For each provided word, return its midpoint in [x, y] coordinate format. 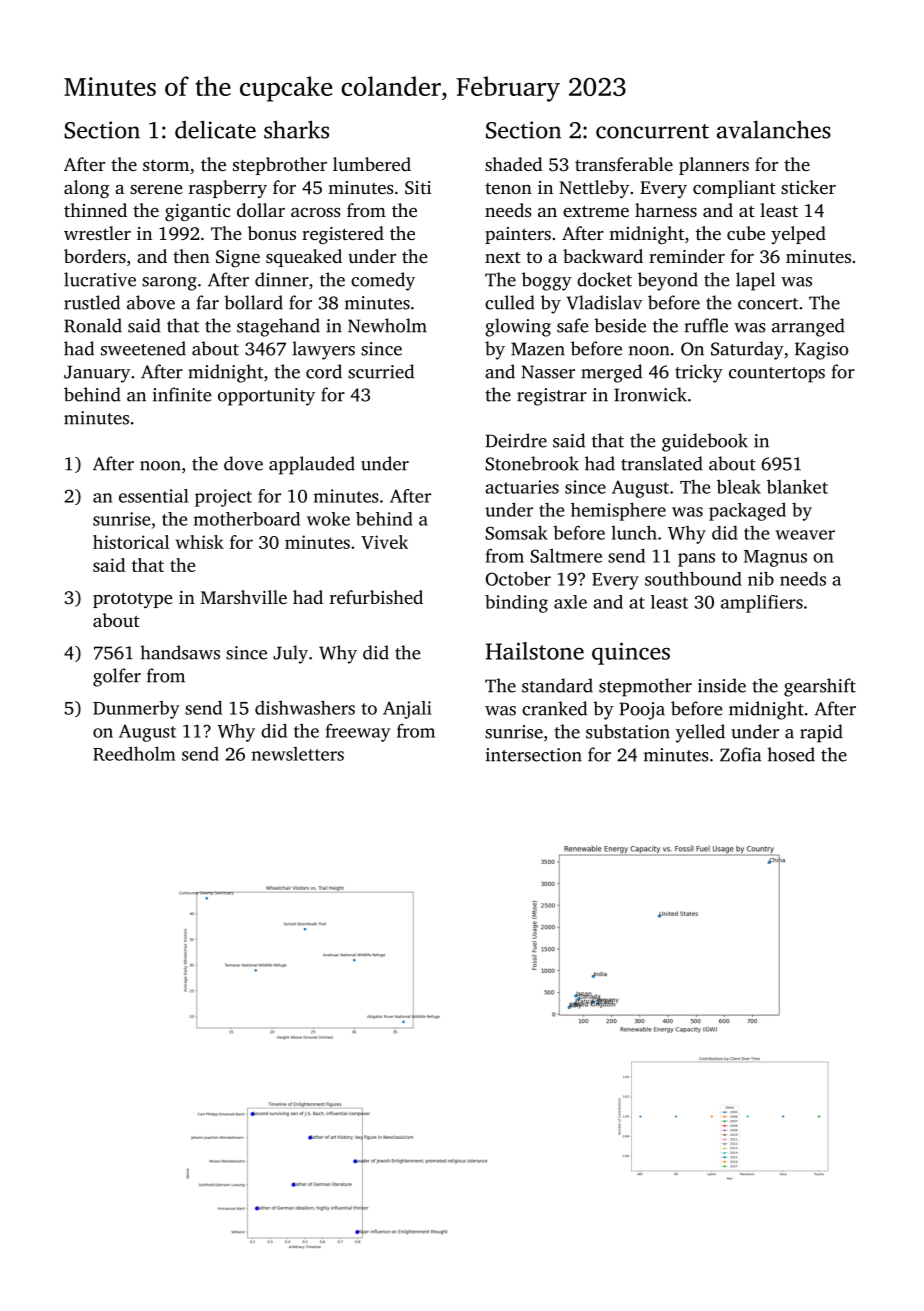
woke [328, 519]
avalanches [774, 130]
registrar [552, 397]
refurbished [376, 597]
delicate [215, 129]
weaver [805, 535]
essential [154, 496]
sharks [296, 129]
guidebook [705, 442]
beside [620, 325]
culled [510, 302]
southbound [693, 578]
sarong [169, 284]
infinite [182, 394]
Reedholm [134, 753]
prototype [133, 600]
